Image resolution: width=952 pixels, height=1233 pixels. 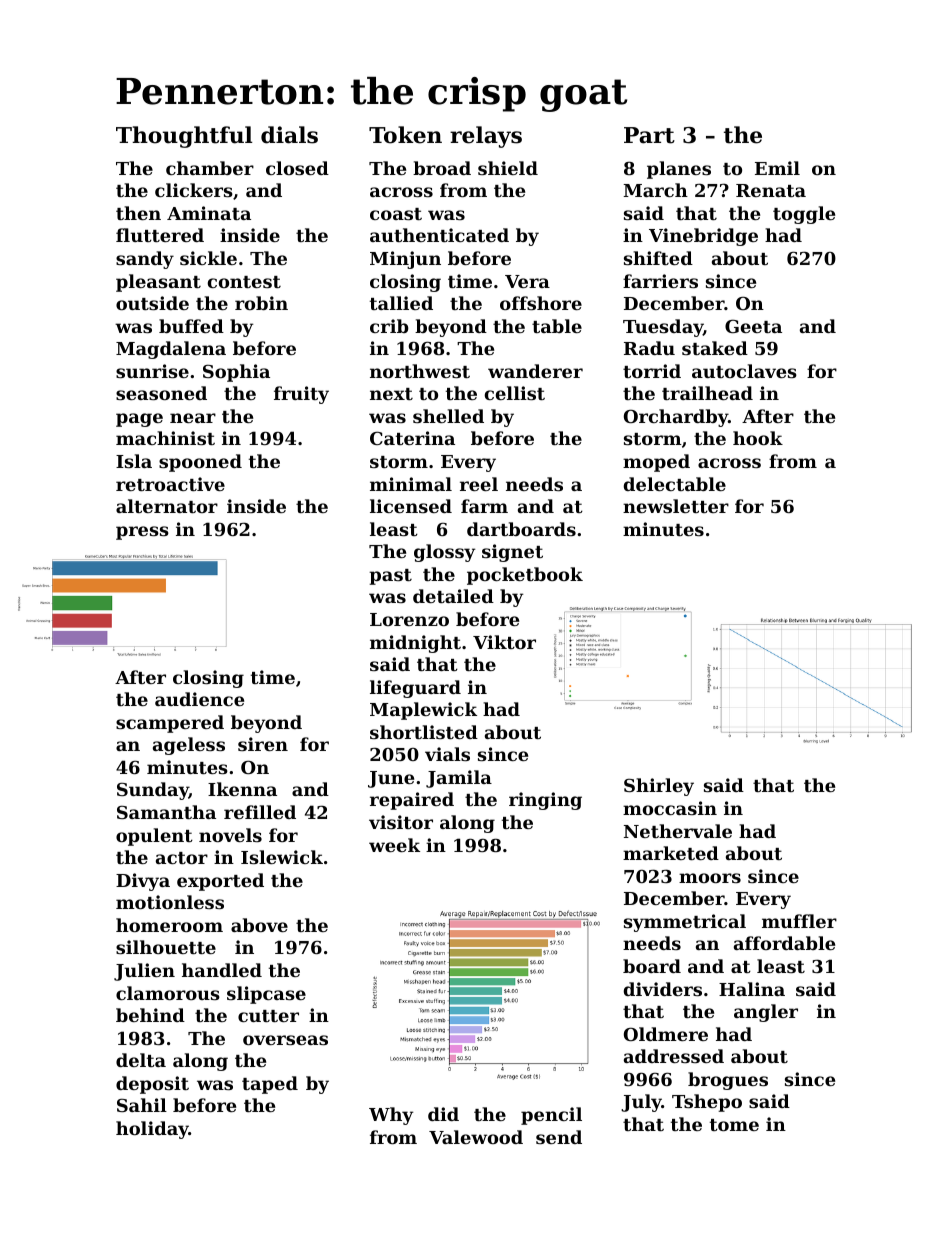 I want to click on planes, so click(x=679, y=170).
